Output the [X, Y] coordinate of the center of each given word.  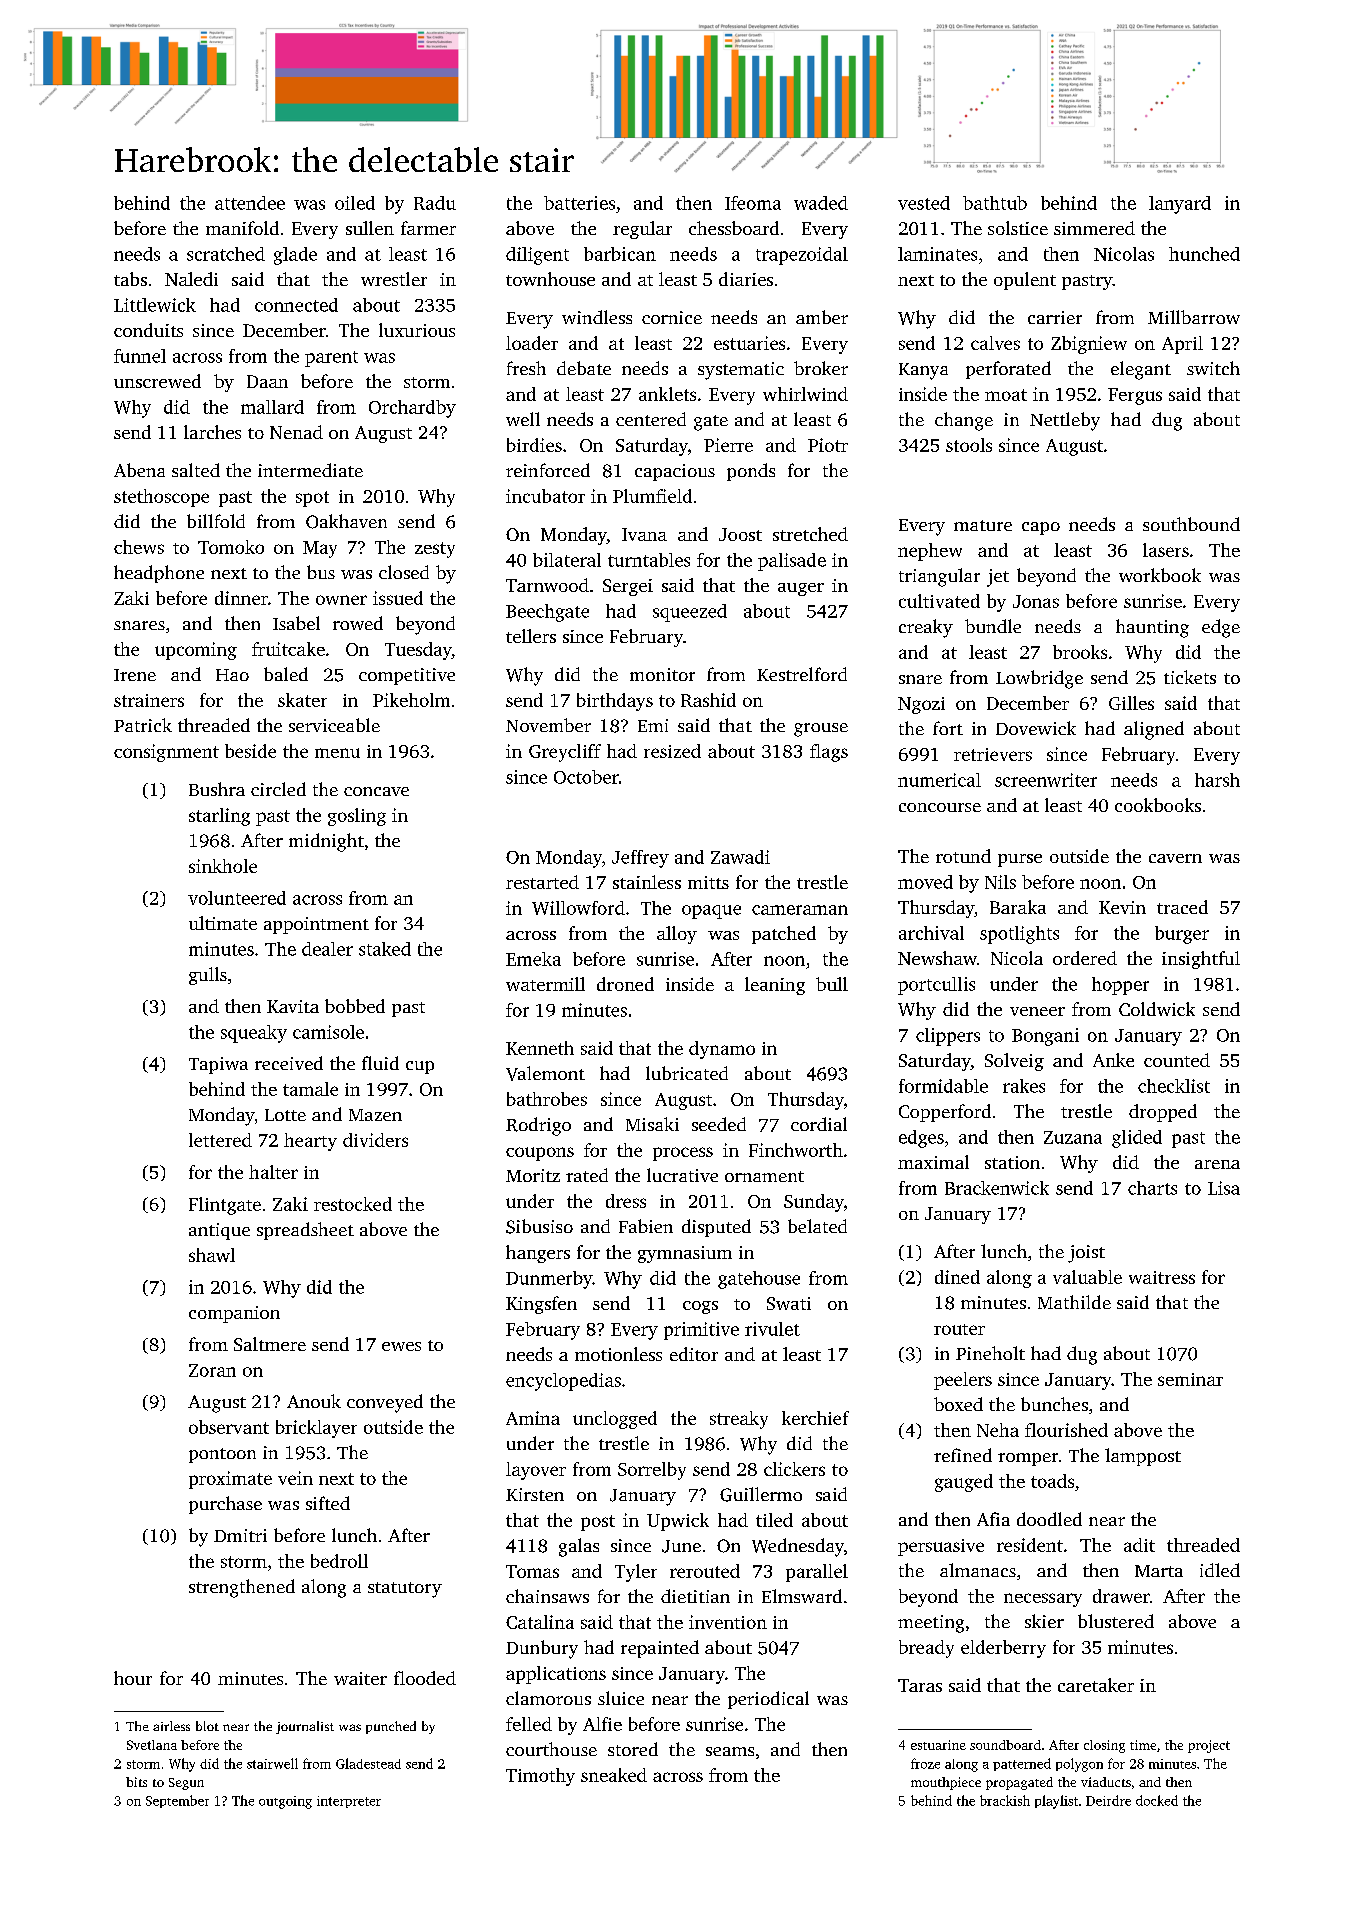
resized [672, 751]
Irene [135, 675]
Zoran [212, 1370]
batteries [579, 203]
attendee [250, 203]
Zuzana [1073, 1137]
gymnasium [685, 1254]
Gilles [1131, 703]
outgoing [285, 1802]
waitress [1162, 1277]
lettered [220, 1140]
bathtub [995, 203]
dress [626, 1201]
